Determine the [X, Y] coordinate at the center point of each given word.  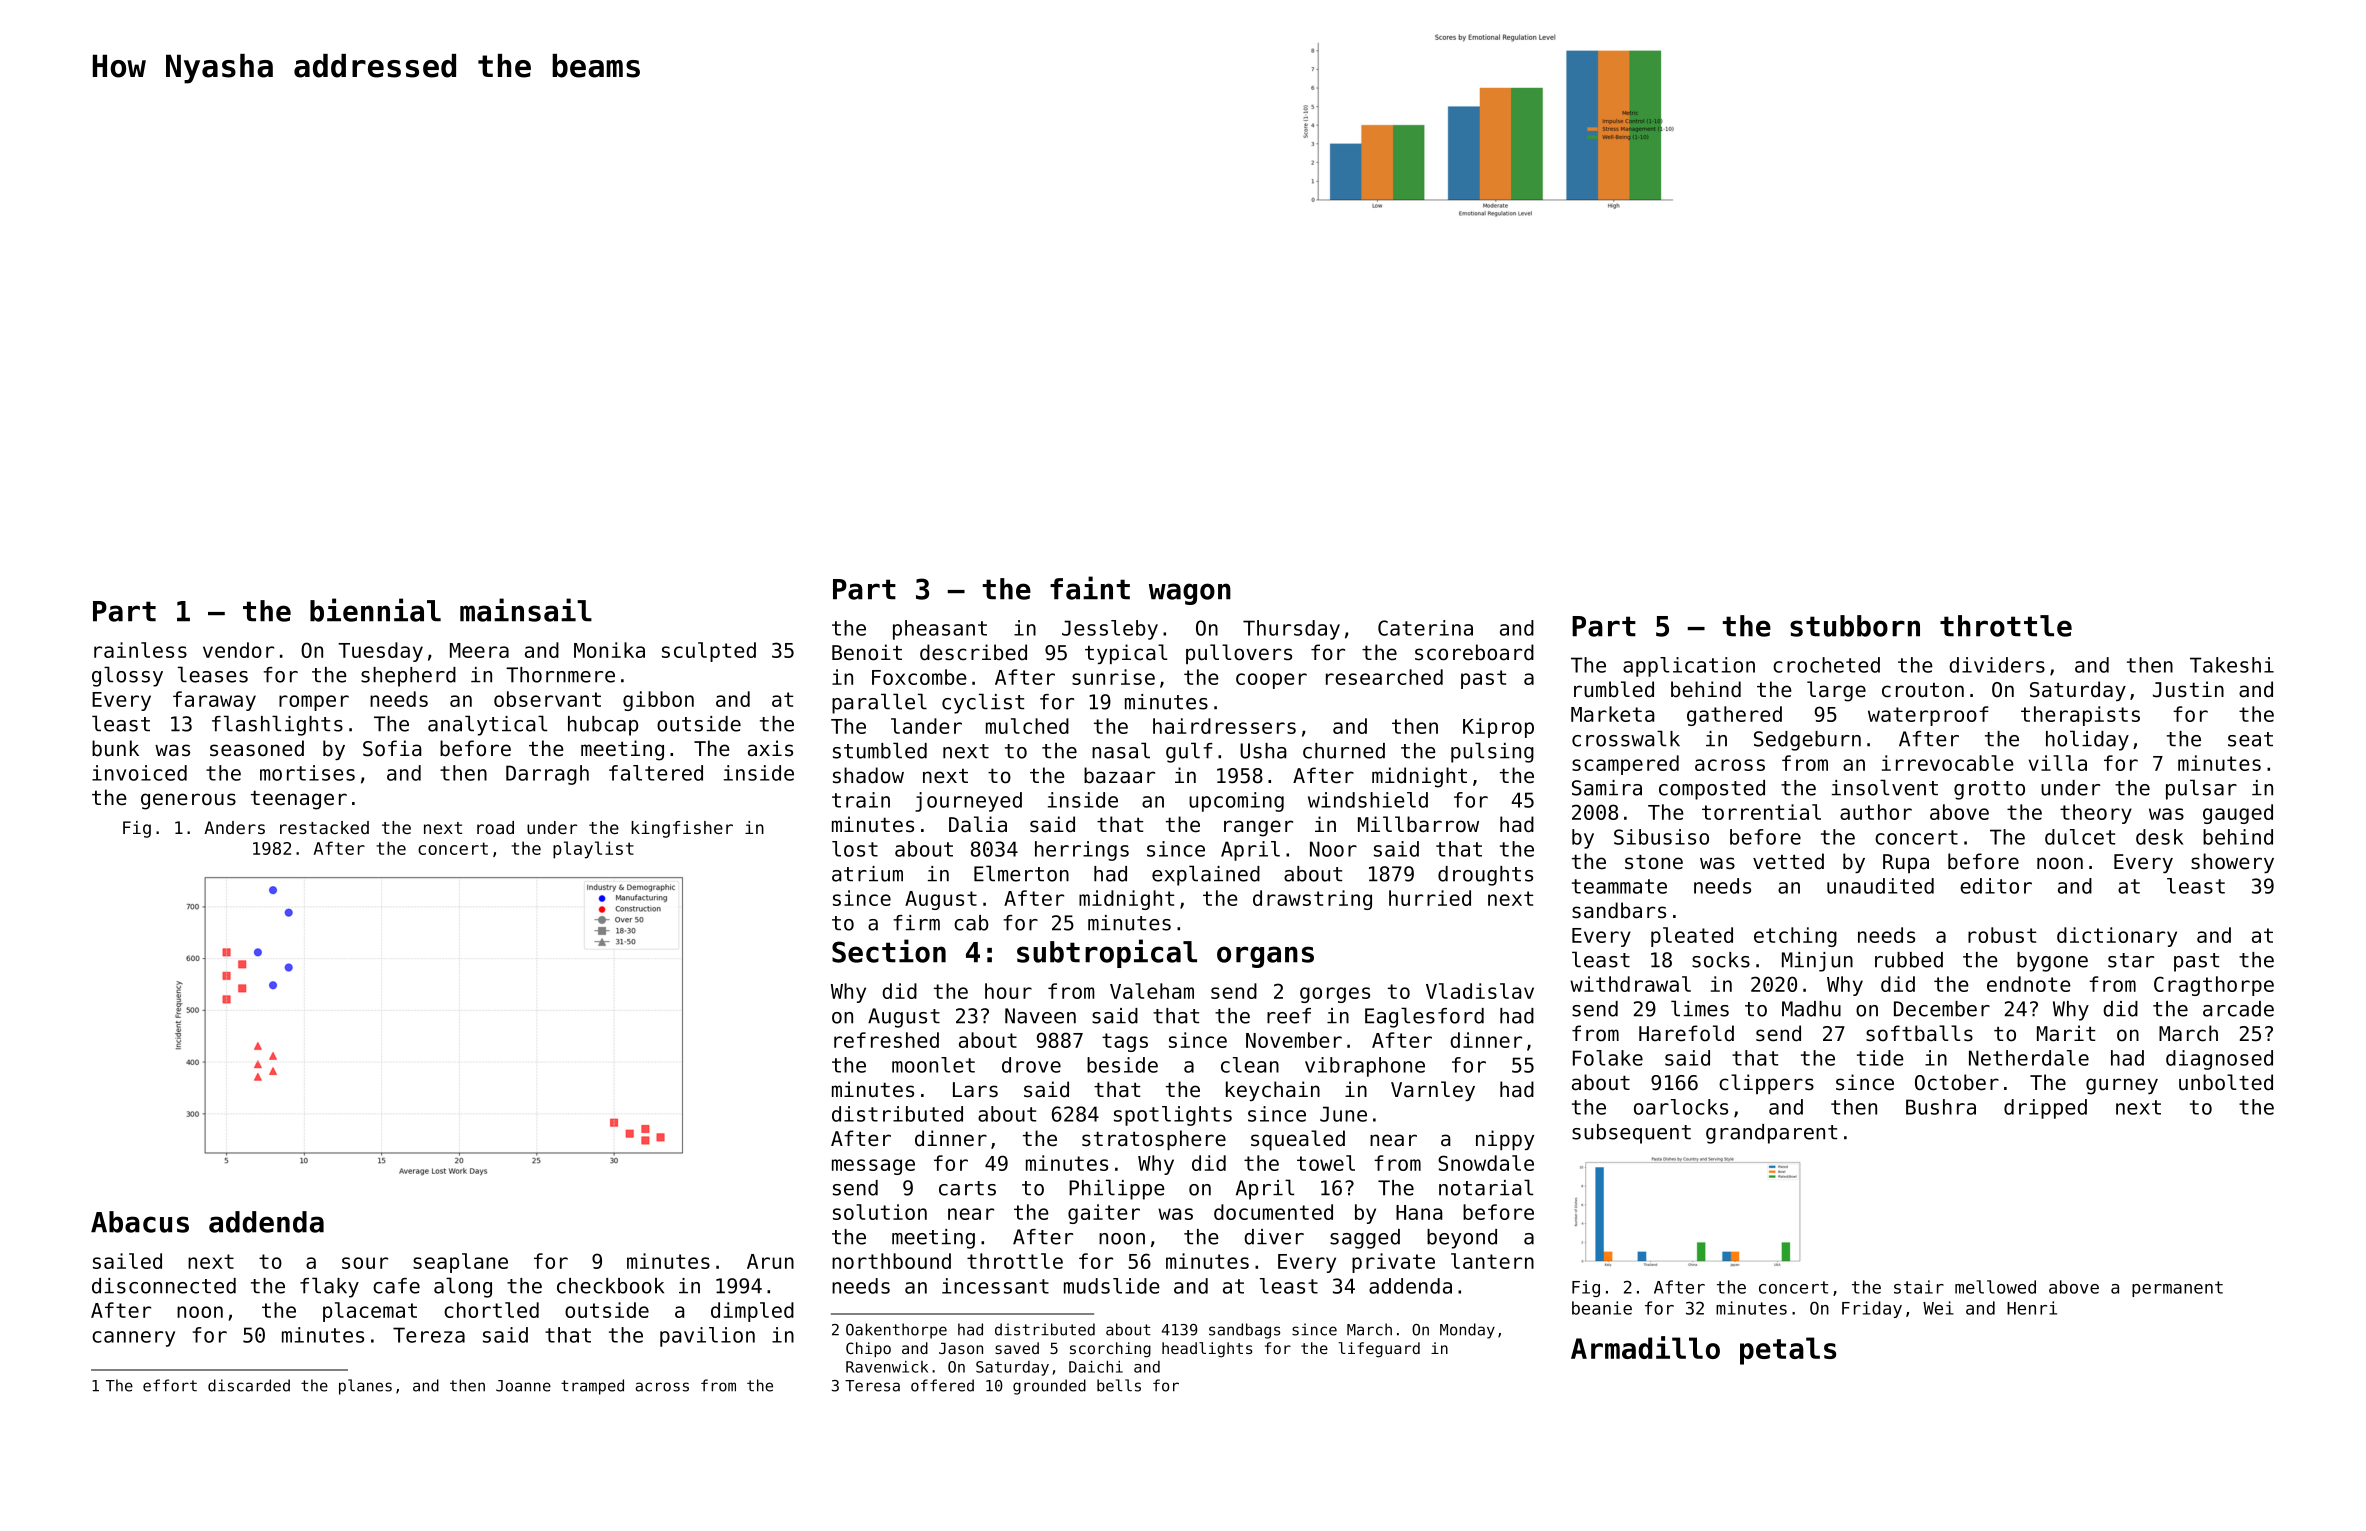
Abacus [140, 1222]
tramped [592, 1387]
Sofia [392, 748]
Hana [1419, 1212]
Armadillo [1645, 1347]
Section [889, 951]
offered [942, 1385]
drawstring [1312, 900]
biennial [375, 610]
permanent [2177, 1289]
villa [2058, 763]
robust [2002, 935]
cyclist [983, 703]
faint [1090, 588]
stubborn [1855, 626]
